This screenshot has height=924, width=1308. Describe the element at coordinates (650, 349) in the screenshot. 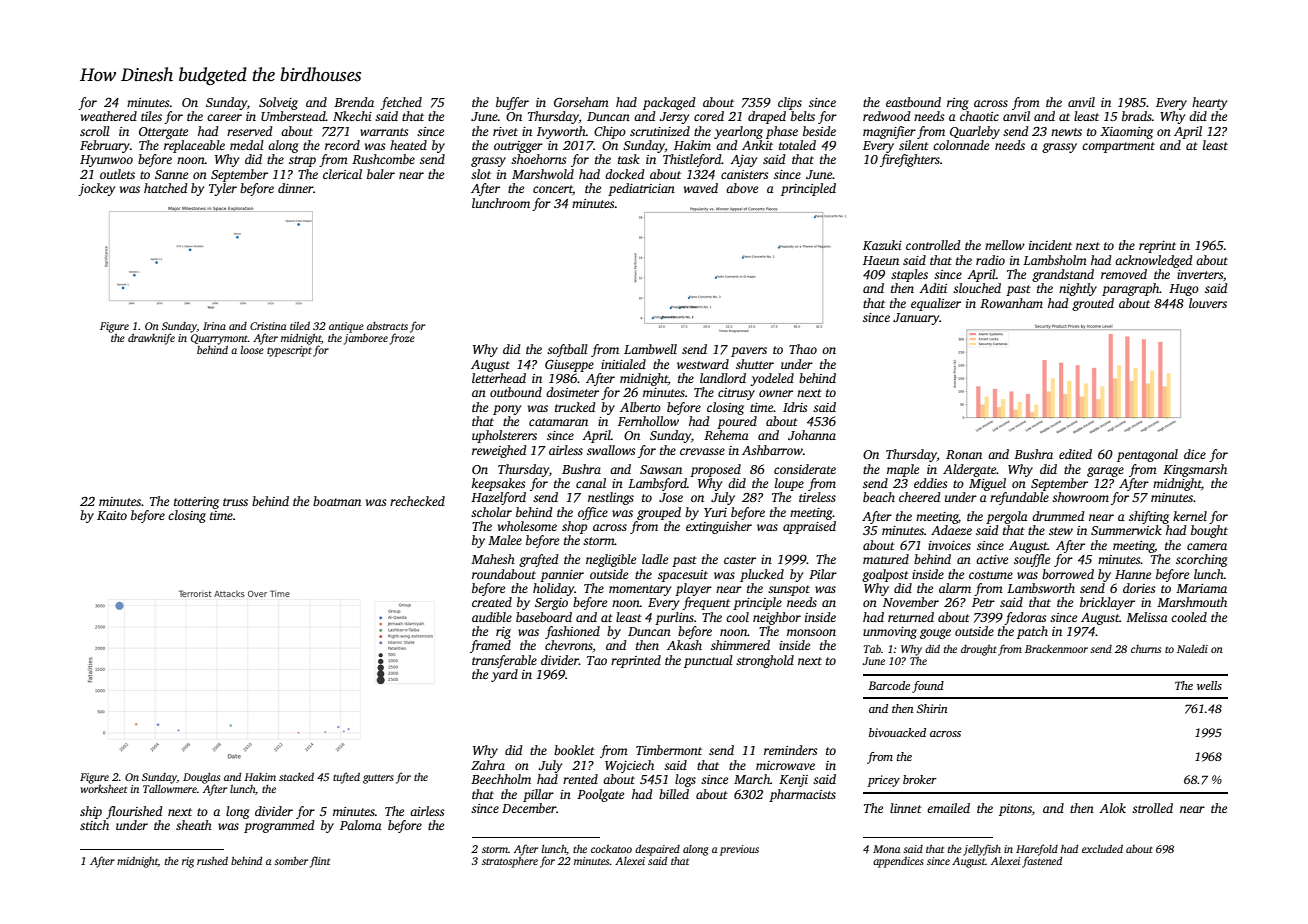

I see `Lambwell` at that location.
